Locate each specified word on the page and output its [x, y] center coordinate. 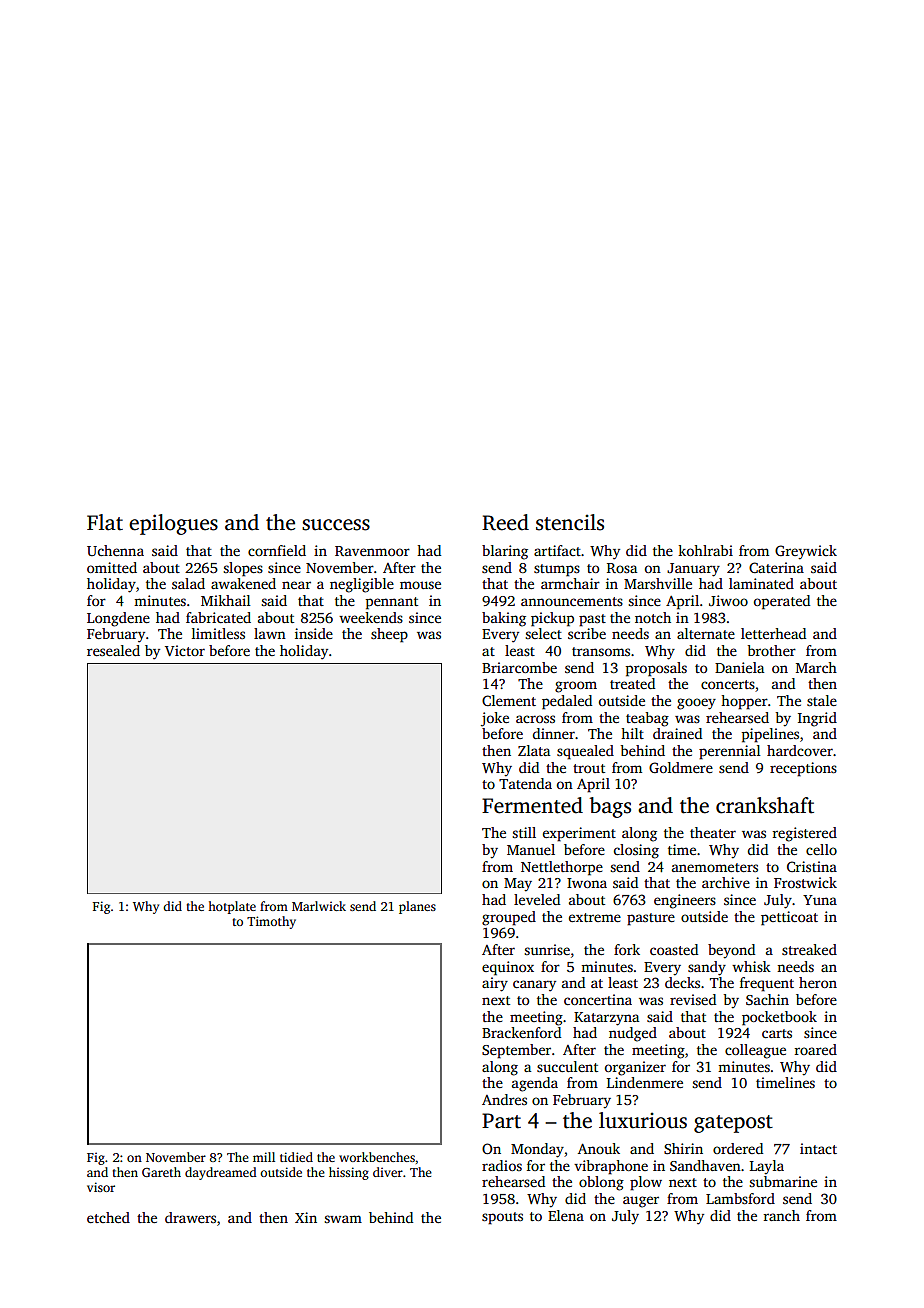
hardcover [800, 750]
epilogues [173, 524]
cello [821, 849]
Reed [505, 522]
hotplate [232, 907]
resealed [113, 650]
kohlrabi [705, 550]
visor [101, 1187]
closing [636, 851]
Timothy [271, 922]
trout [589, 768]
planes [417, 907]
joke [495, 719]
